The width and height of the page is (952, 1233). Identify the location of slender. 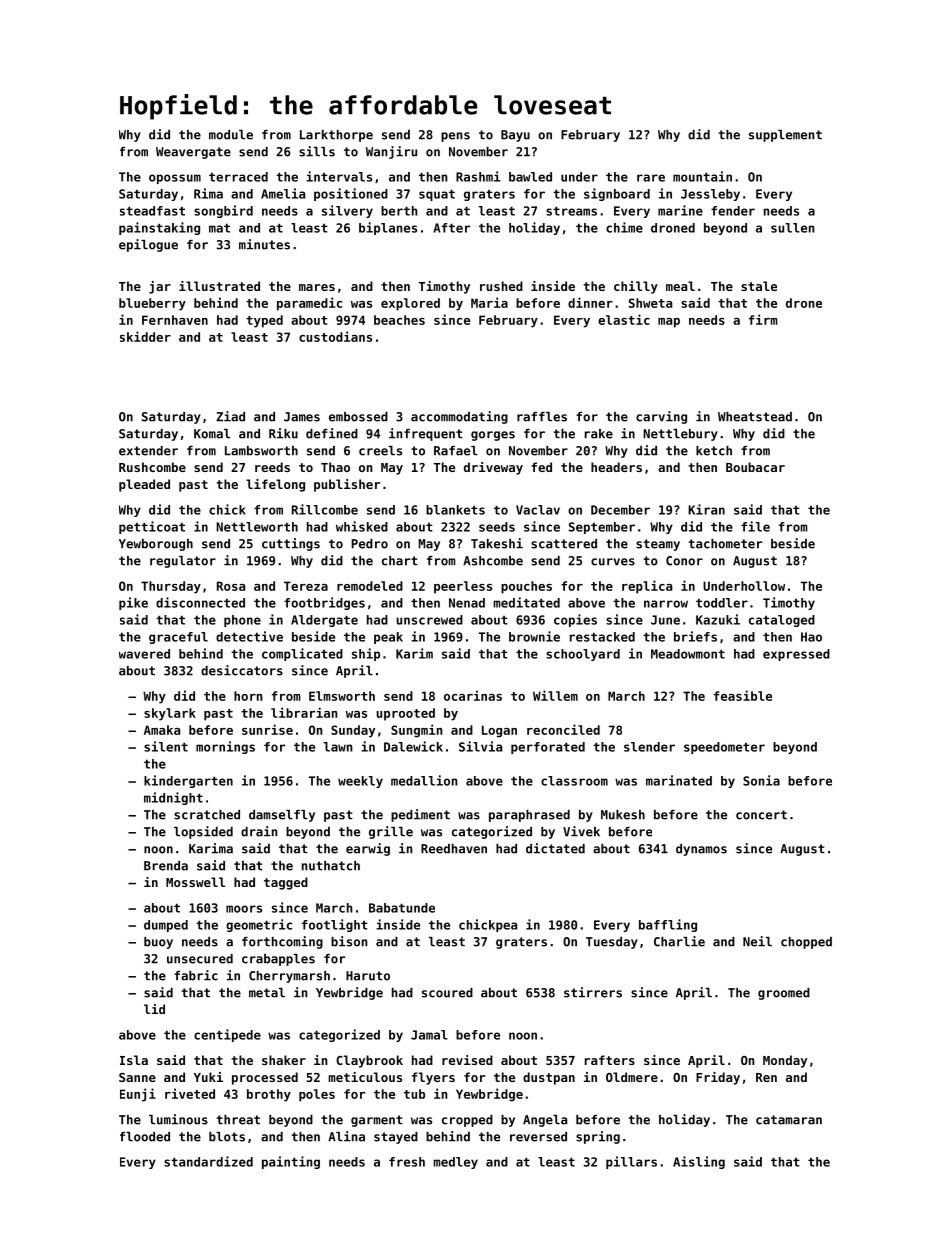
(649, 747).
